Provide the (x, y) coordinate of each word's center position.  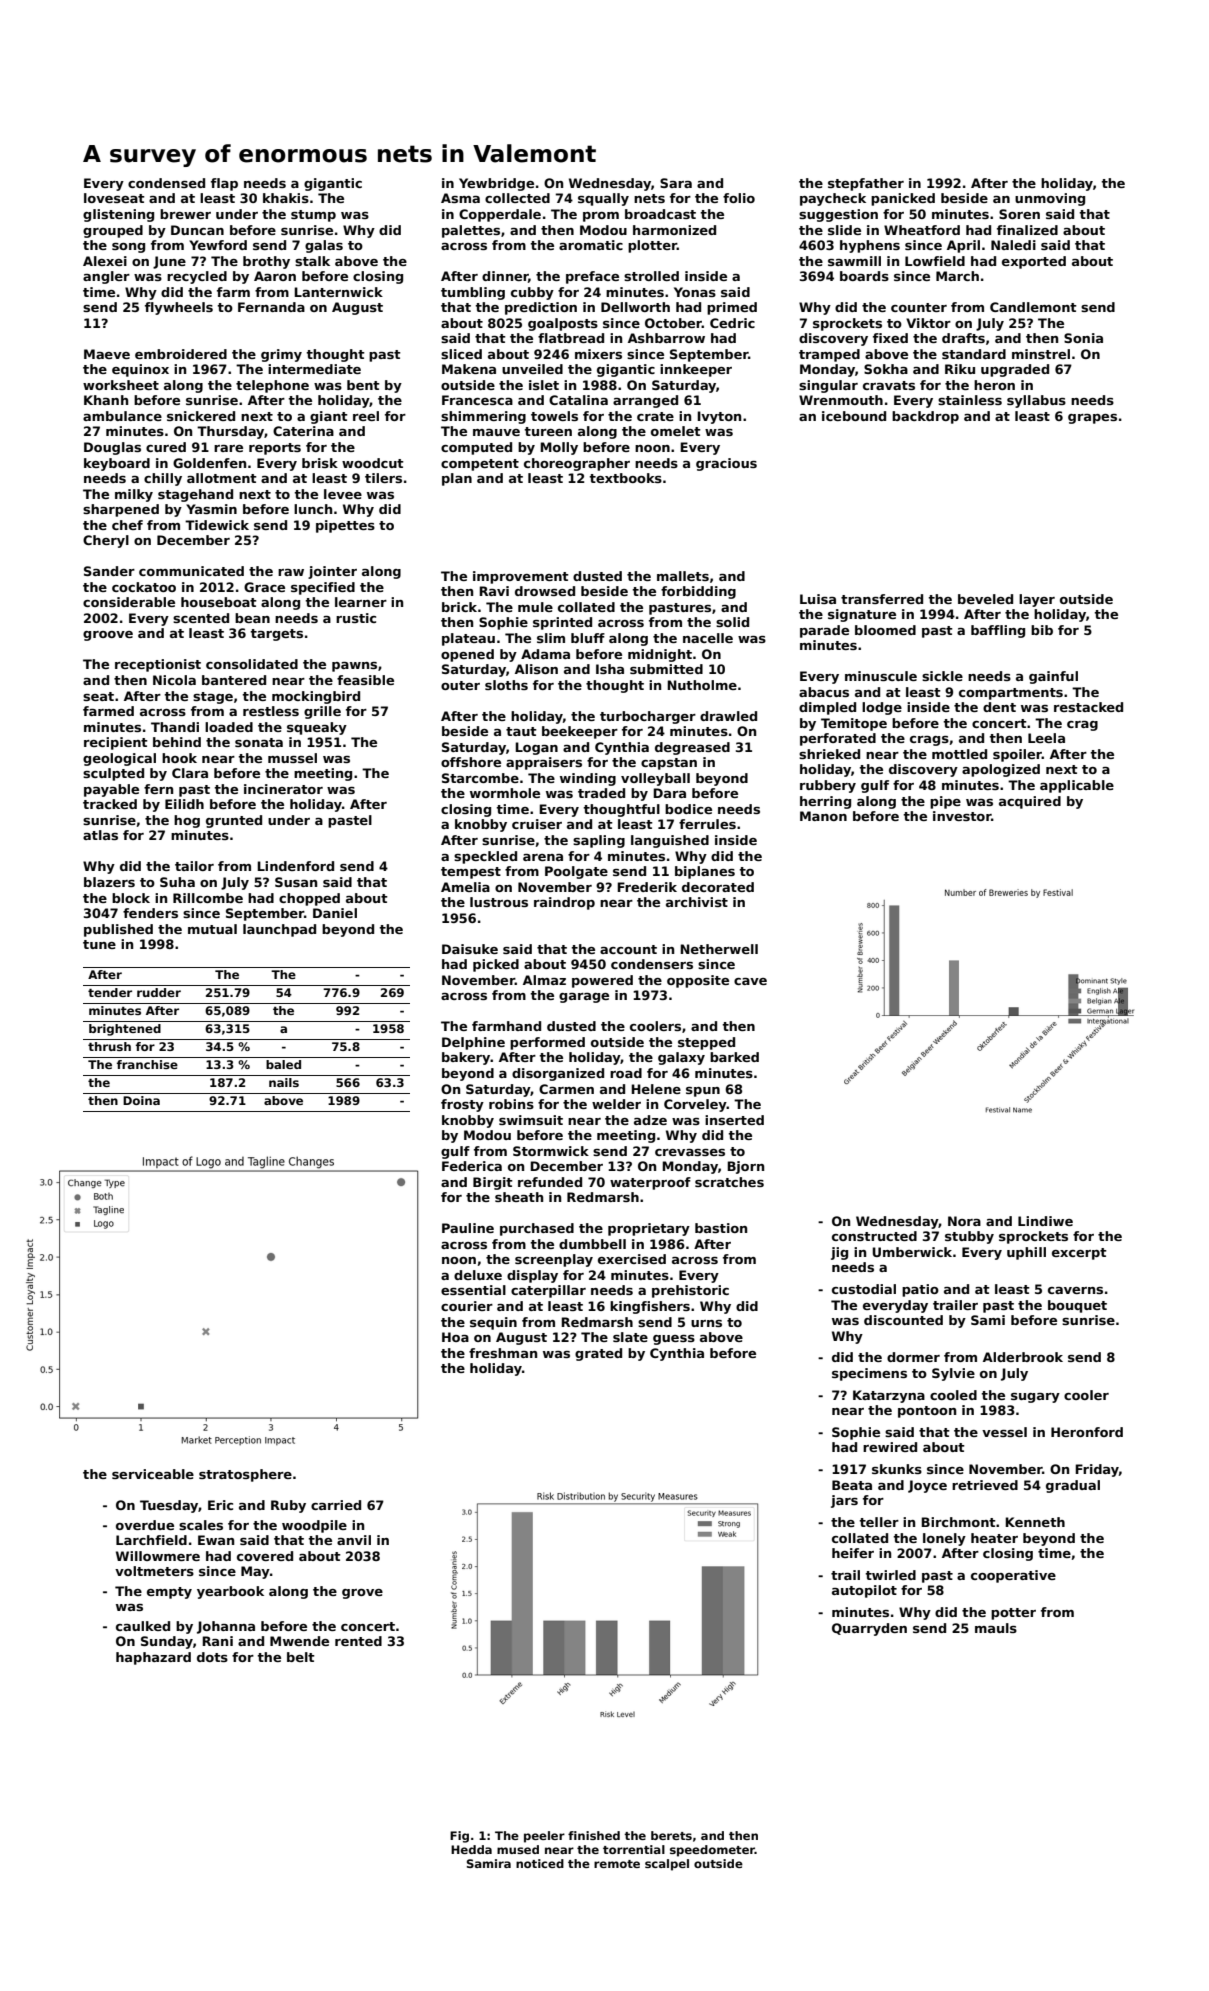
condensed (166, 183)
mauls (996, 1628)
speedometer (712, 1851)
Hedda (471, 1849)
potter (1013, 1614)
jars (844, 1501)
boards (864, 276)
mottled (959, 754)
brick (459, 607)
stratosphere (245, 1475)
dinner (505, 277)
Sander (109, 571)
